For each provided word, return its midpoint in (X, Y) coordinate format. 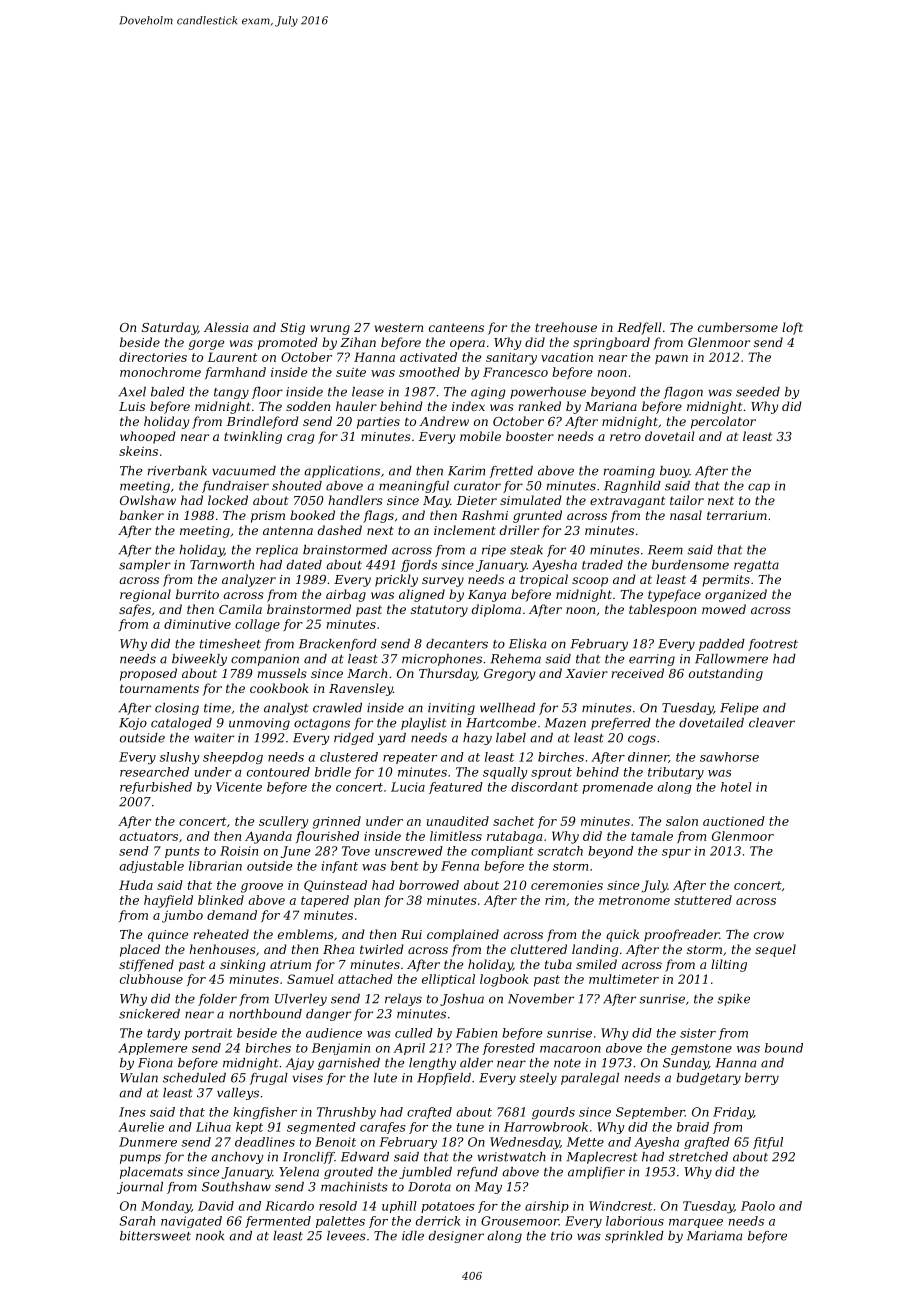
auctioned (734, 821)
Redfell (639, 328)
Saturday (170, 328)
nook (210, 1236)
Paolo (758, 1206)
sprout (551, 773)
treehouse (566, 327)
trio (561, 1236)
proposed (148, 674)
